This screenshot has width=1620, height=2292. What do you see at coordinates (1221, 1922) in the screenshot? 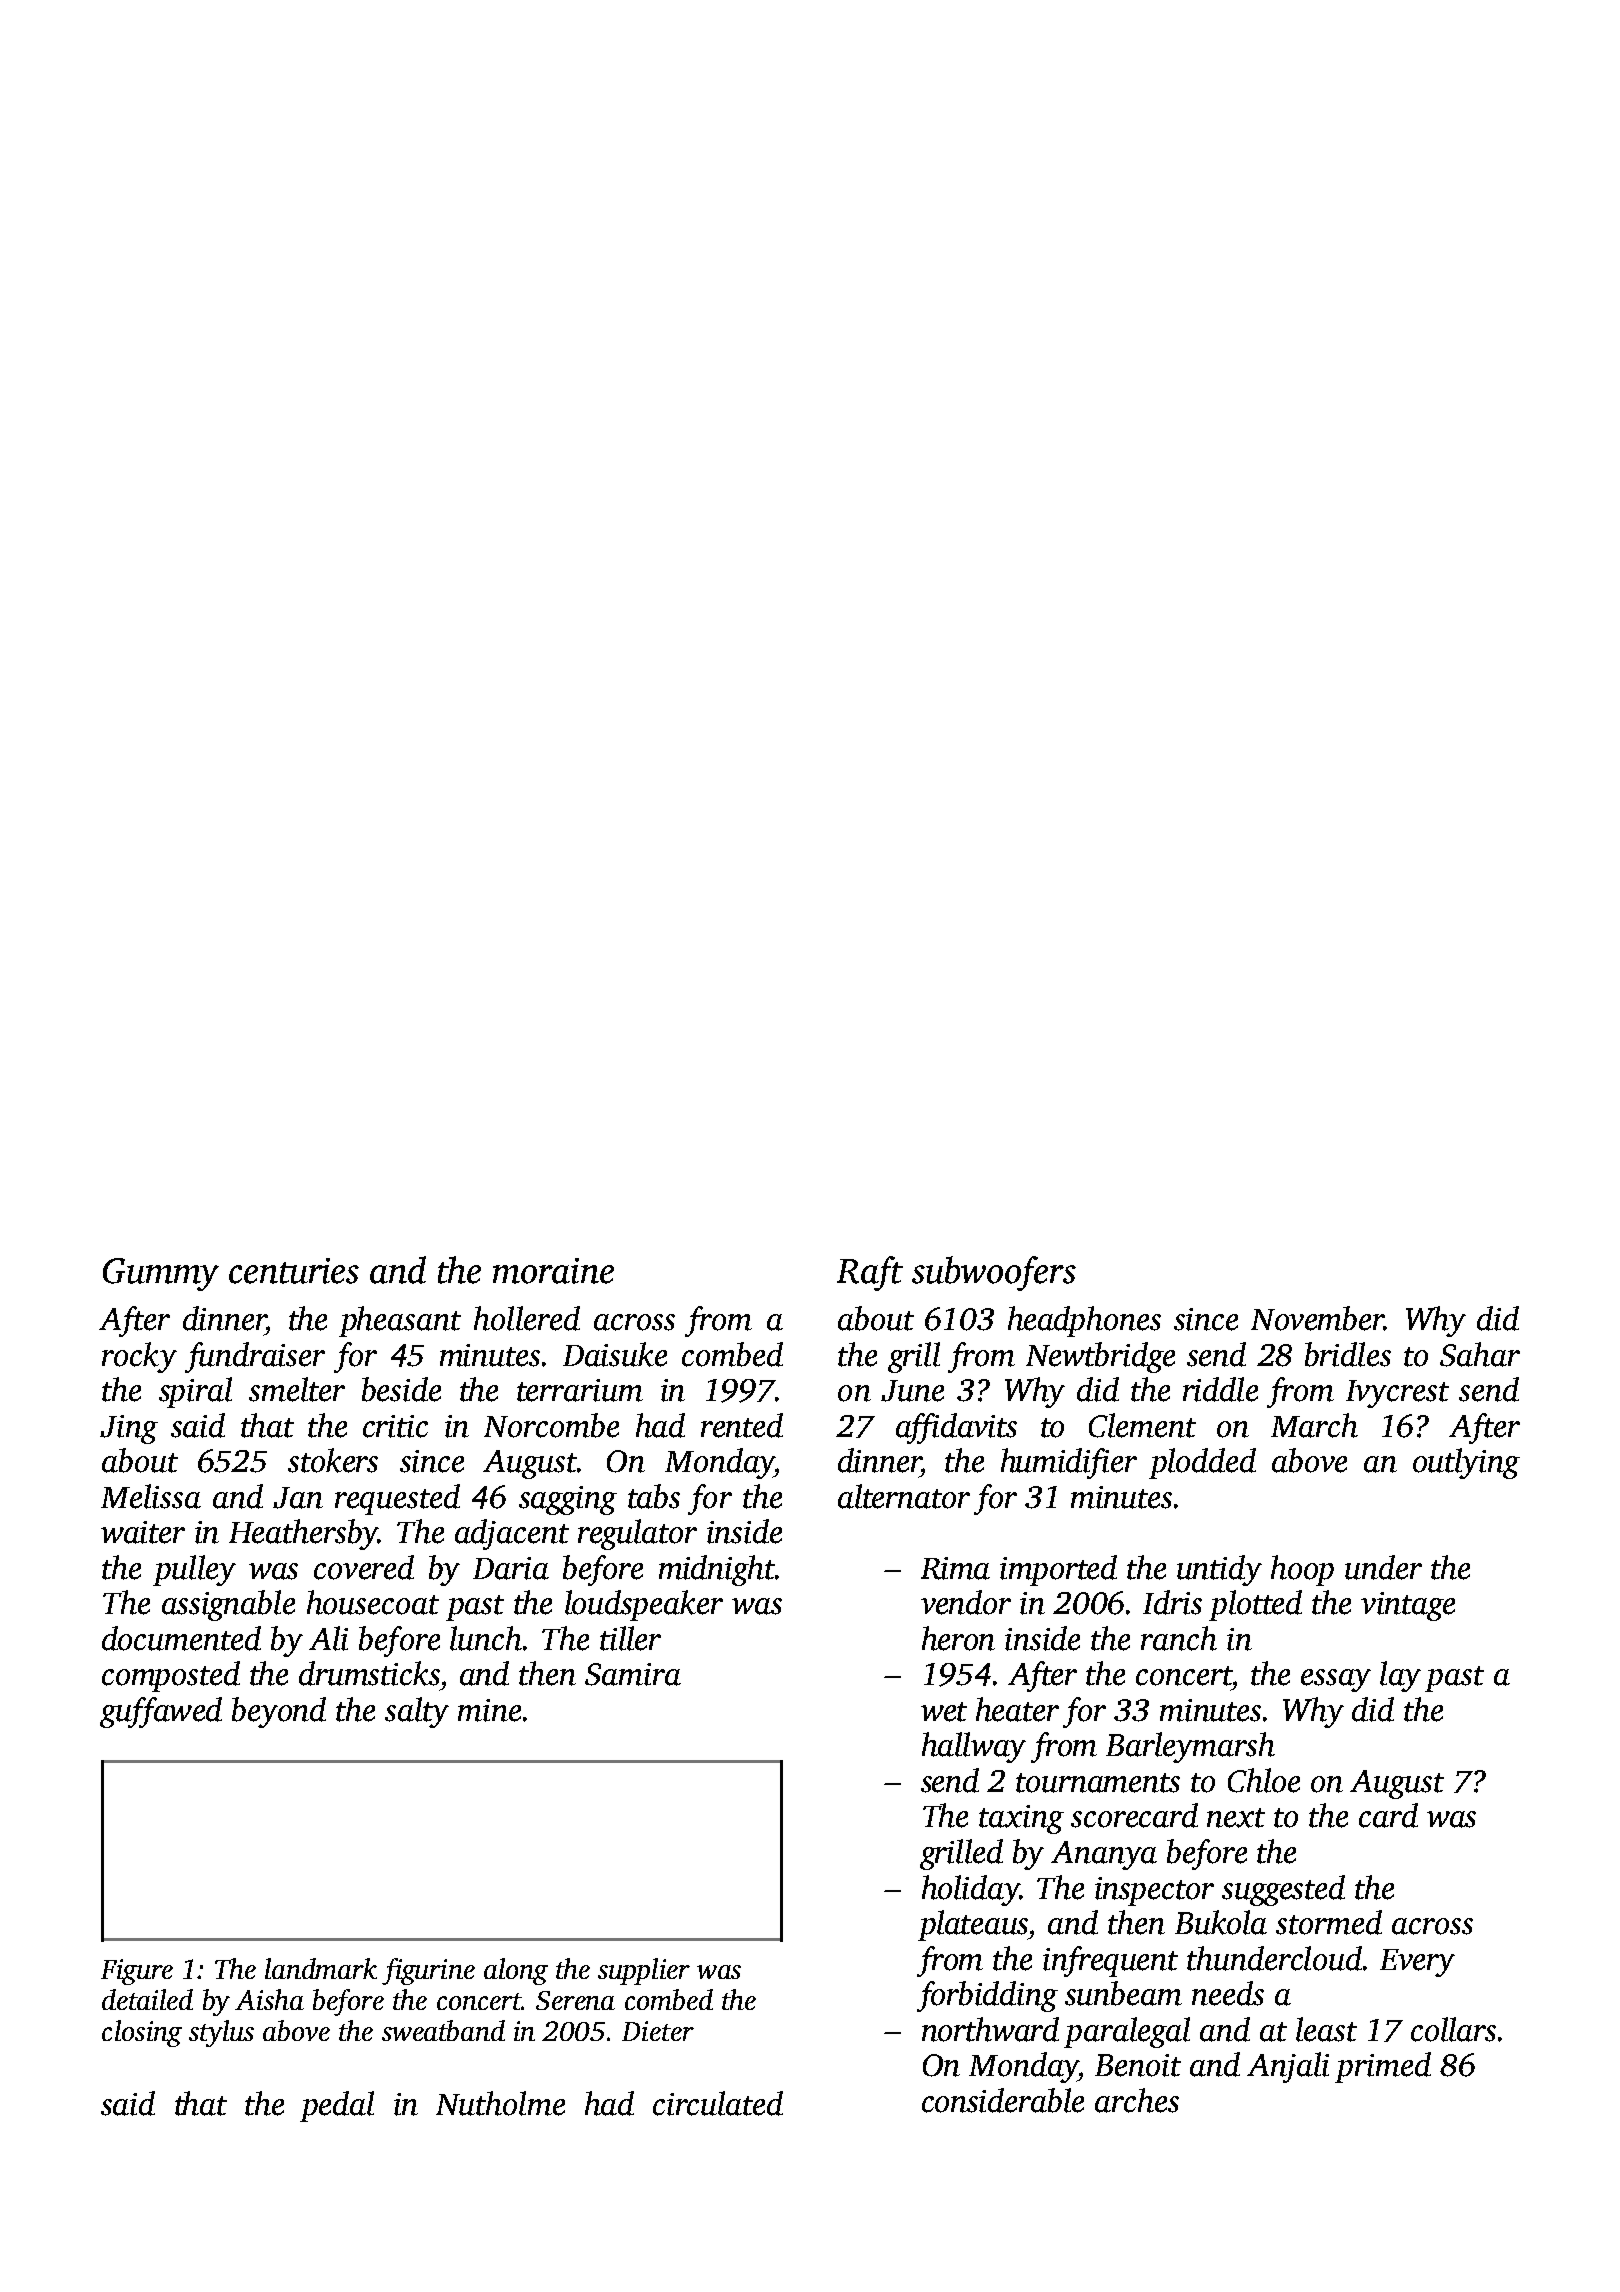
I see `Bukola` at bounding box center [1221, 1922].
